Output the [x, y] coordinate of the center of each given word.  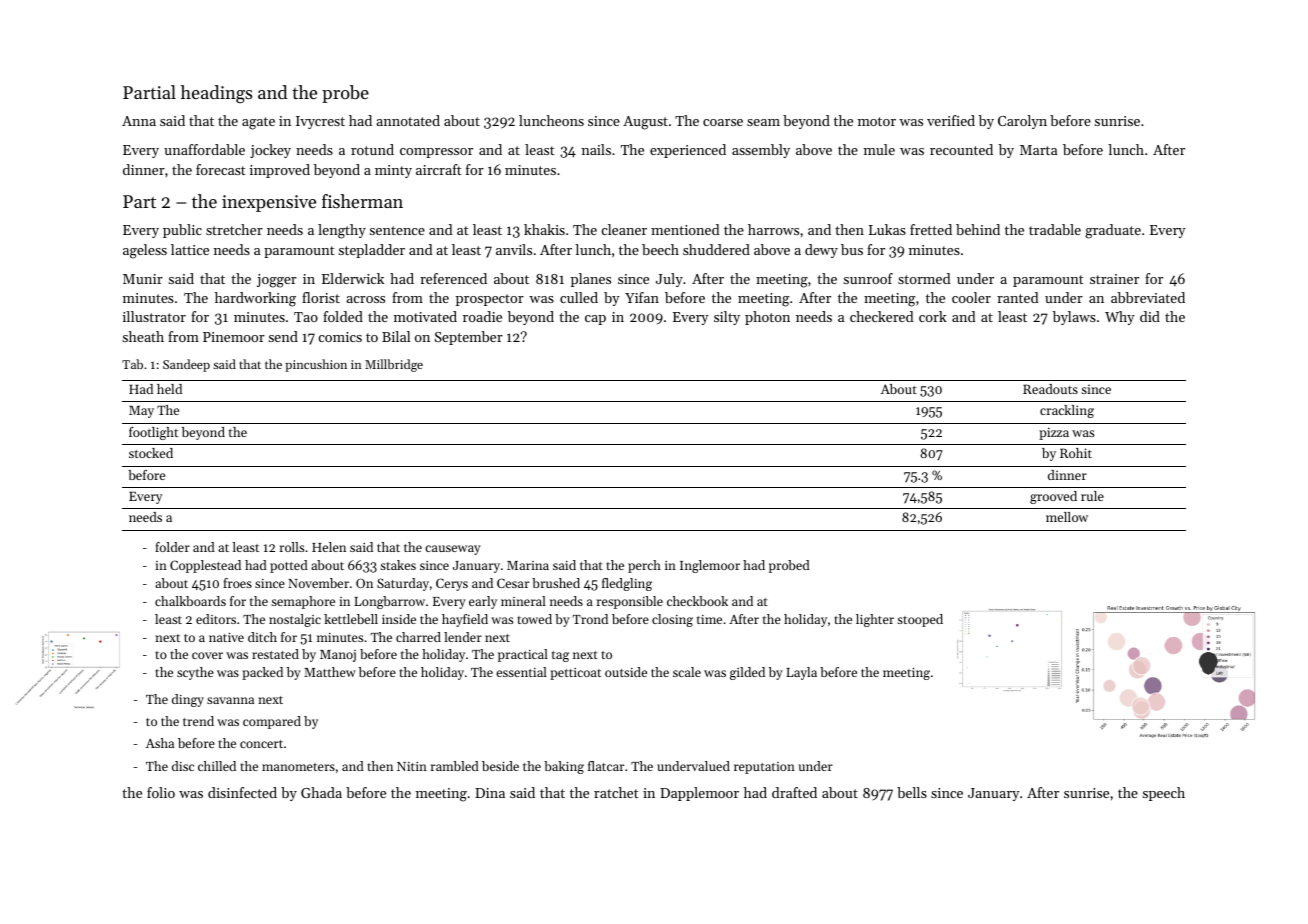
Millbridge [394, 365]
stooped [920, 620]
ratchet [616, 792]
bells [912, 792]
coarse [723, 122]
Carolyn [1022, 122]
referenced [453, 278]
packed [262, 673]
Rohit [1076, 453]
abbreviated [1148, 297]
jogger [277, 281]
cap [595, 320]
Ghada [321, 792]
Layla [801, 673]
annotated [408, 120]
